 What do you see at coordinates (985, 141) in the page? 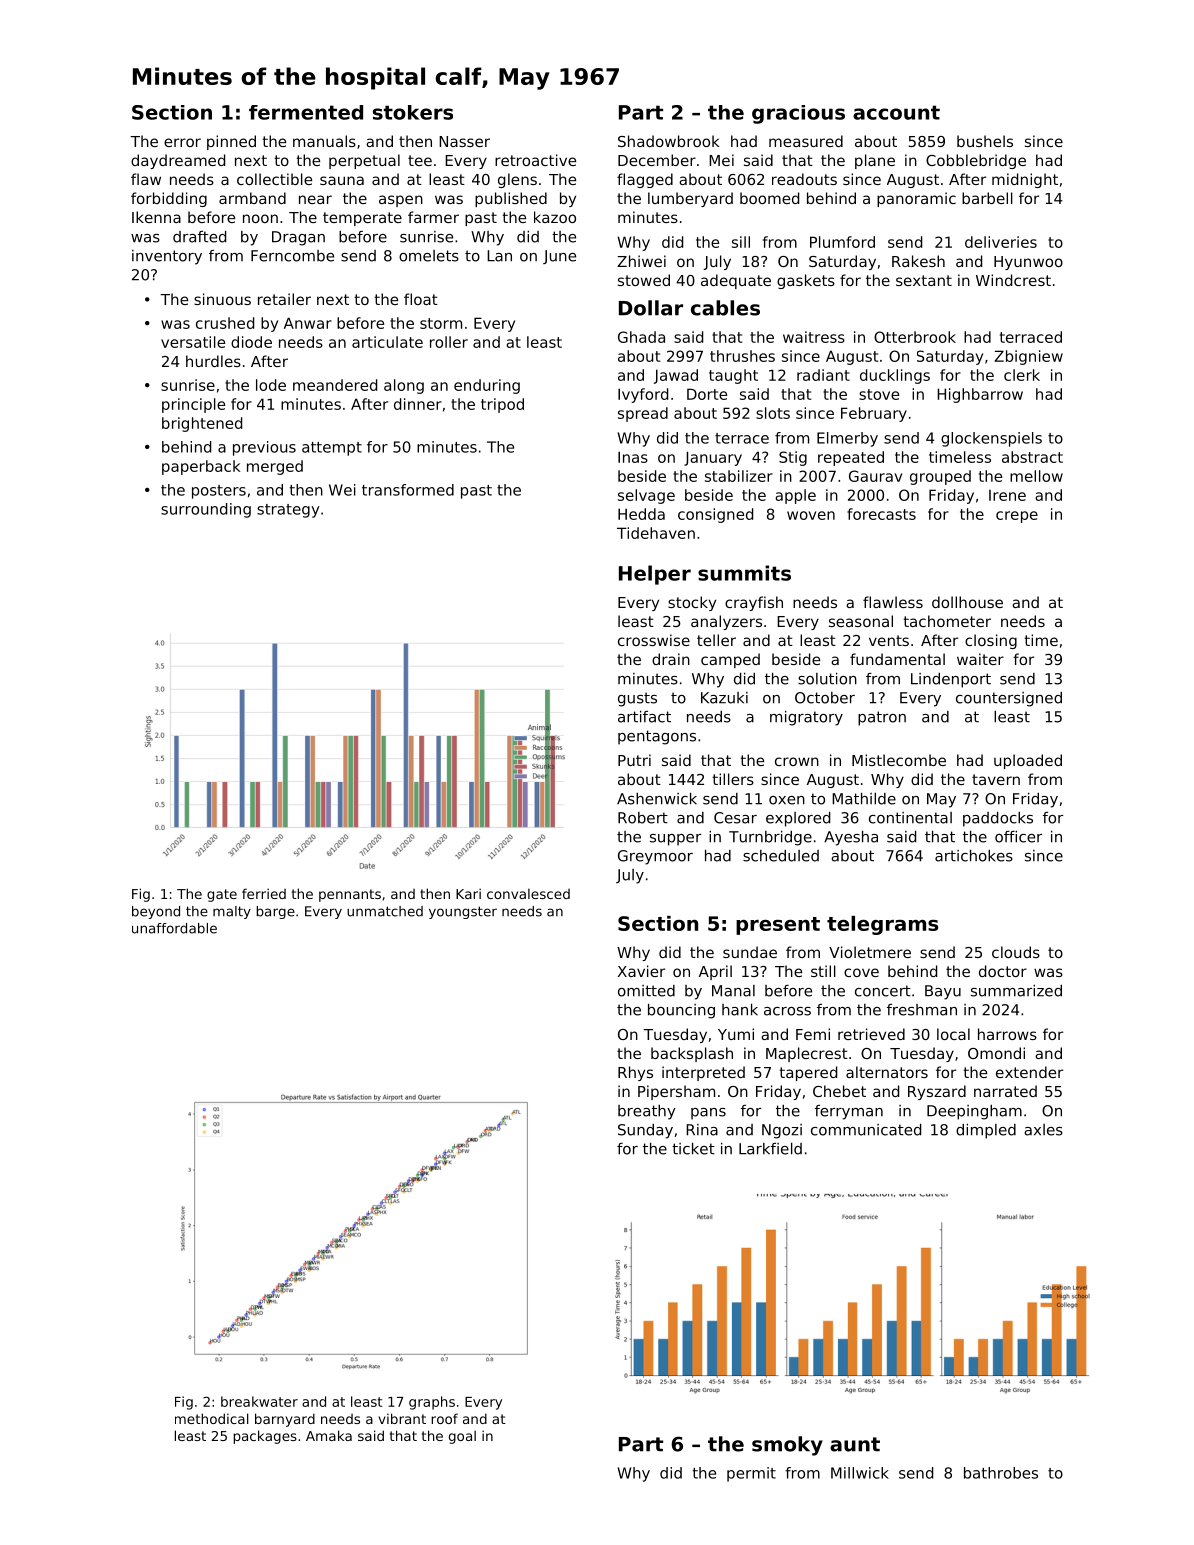
I see `bushels` at bounding box center [985, 141].
